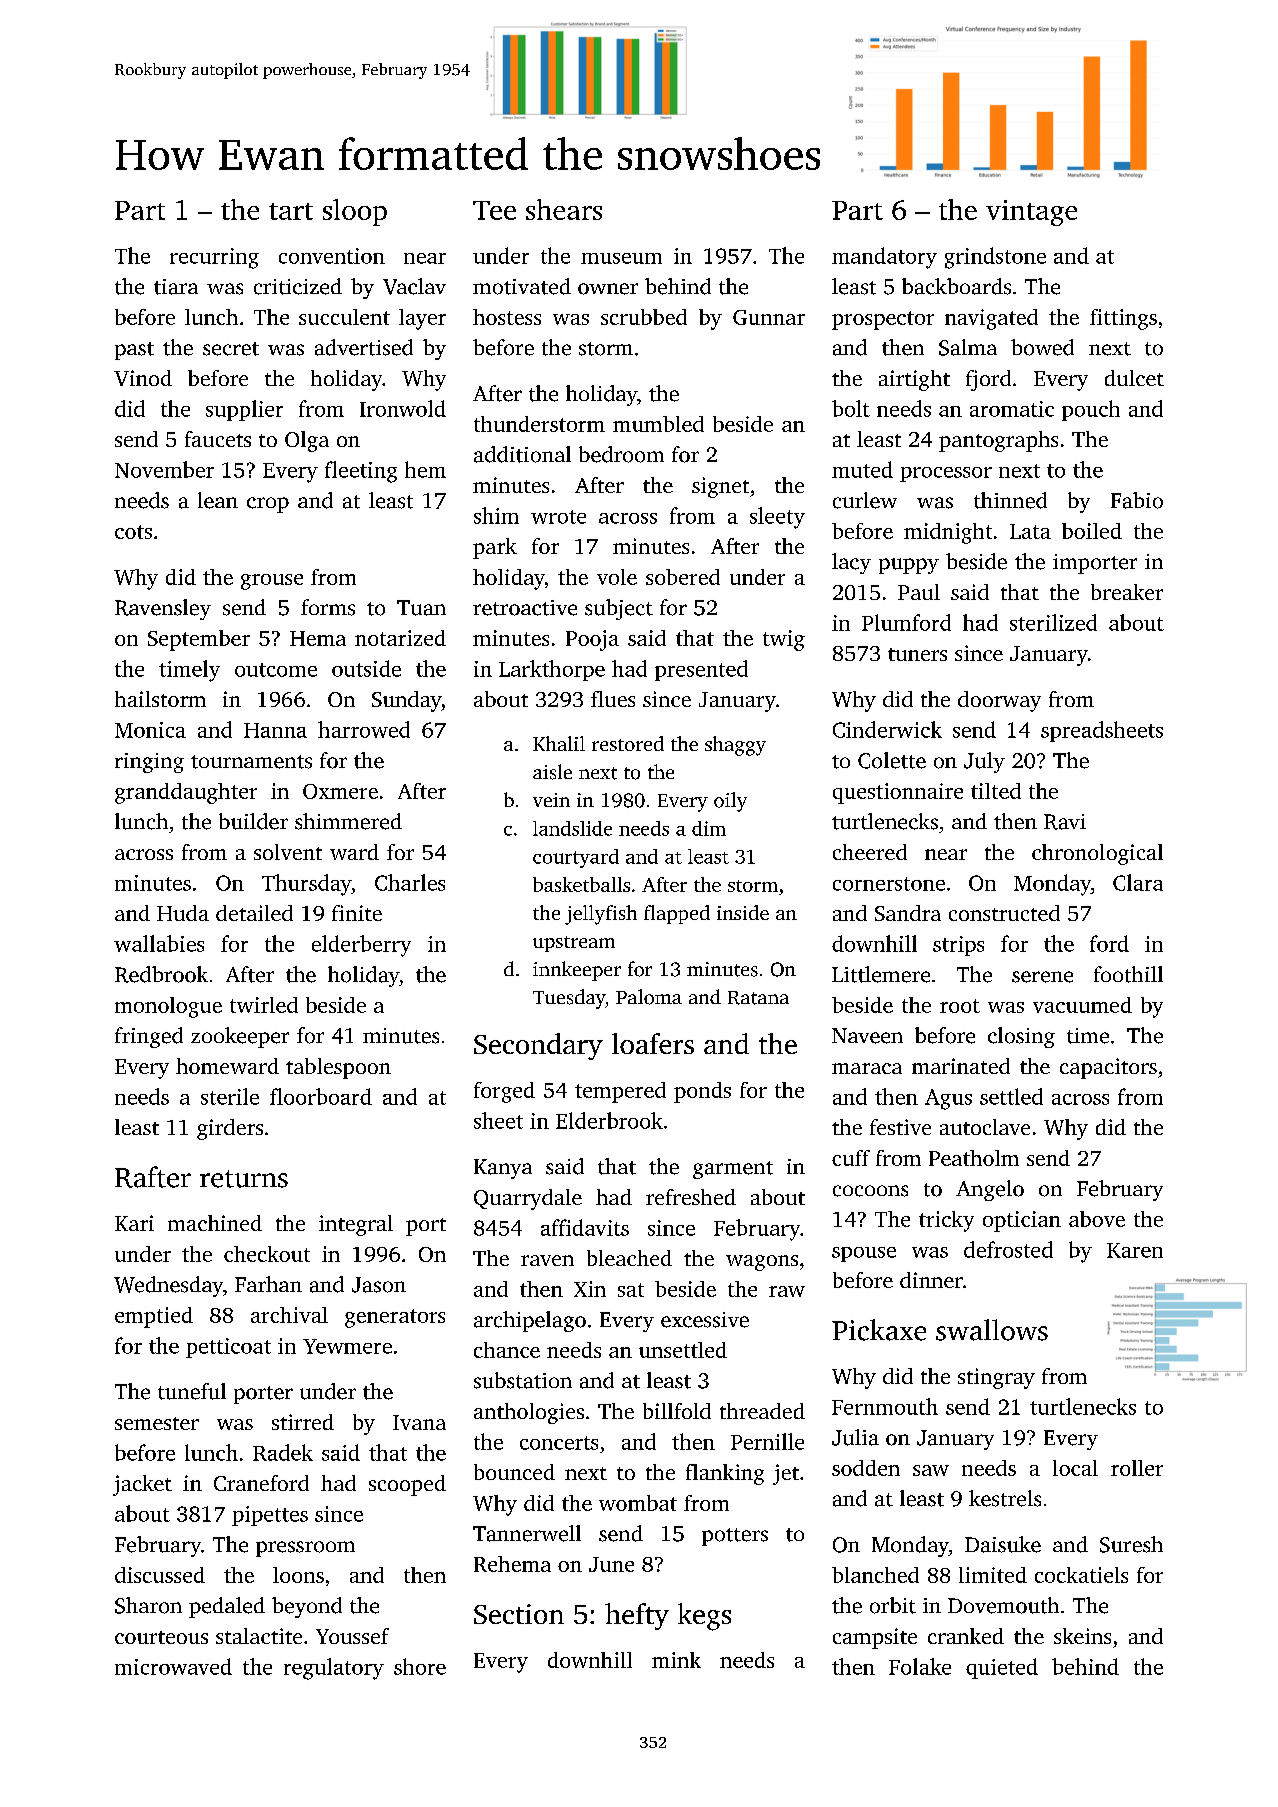 This document has width=1278, height=1807. What do you see at coordinates (150, 730) in the document?
I see `Monica` at bounding box center [150, 730].
